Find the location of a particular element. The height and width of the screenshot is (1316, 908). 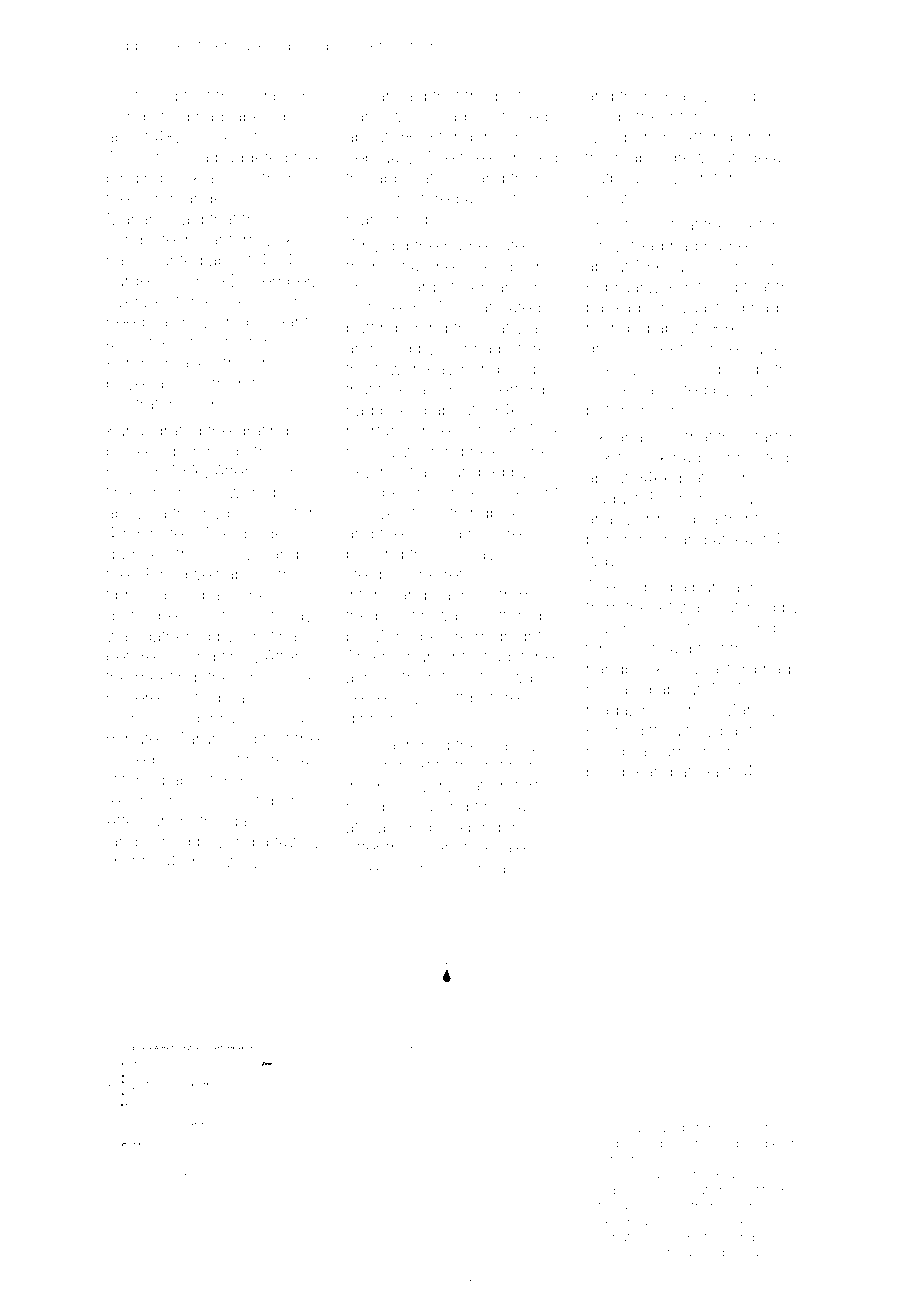

interior is located at coordinates (692, 116).
